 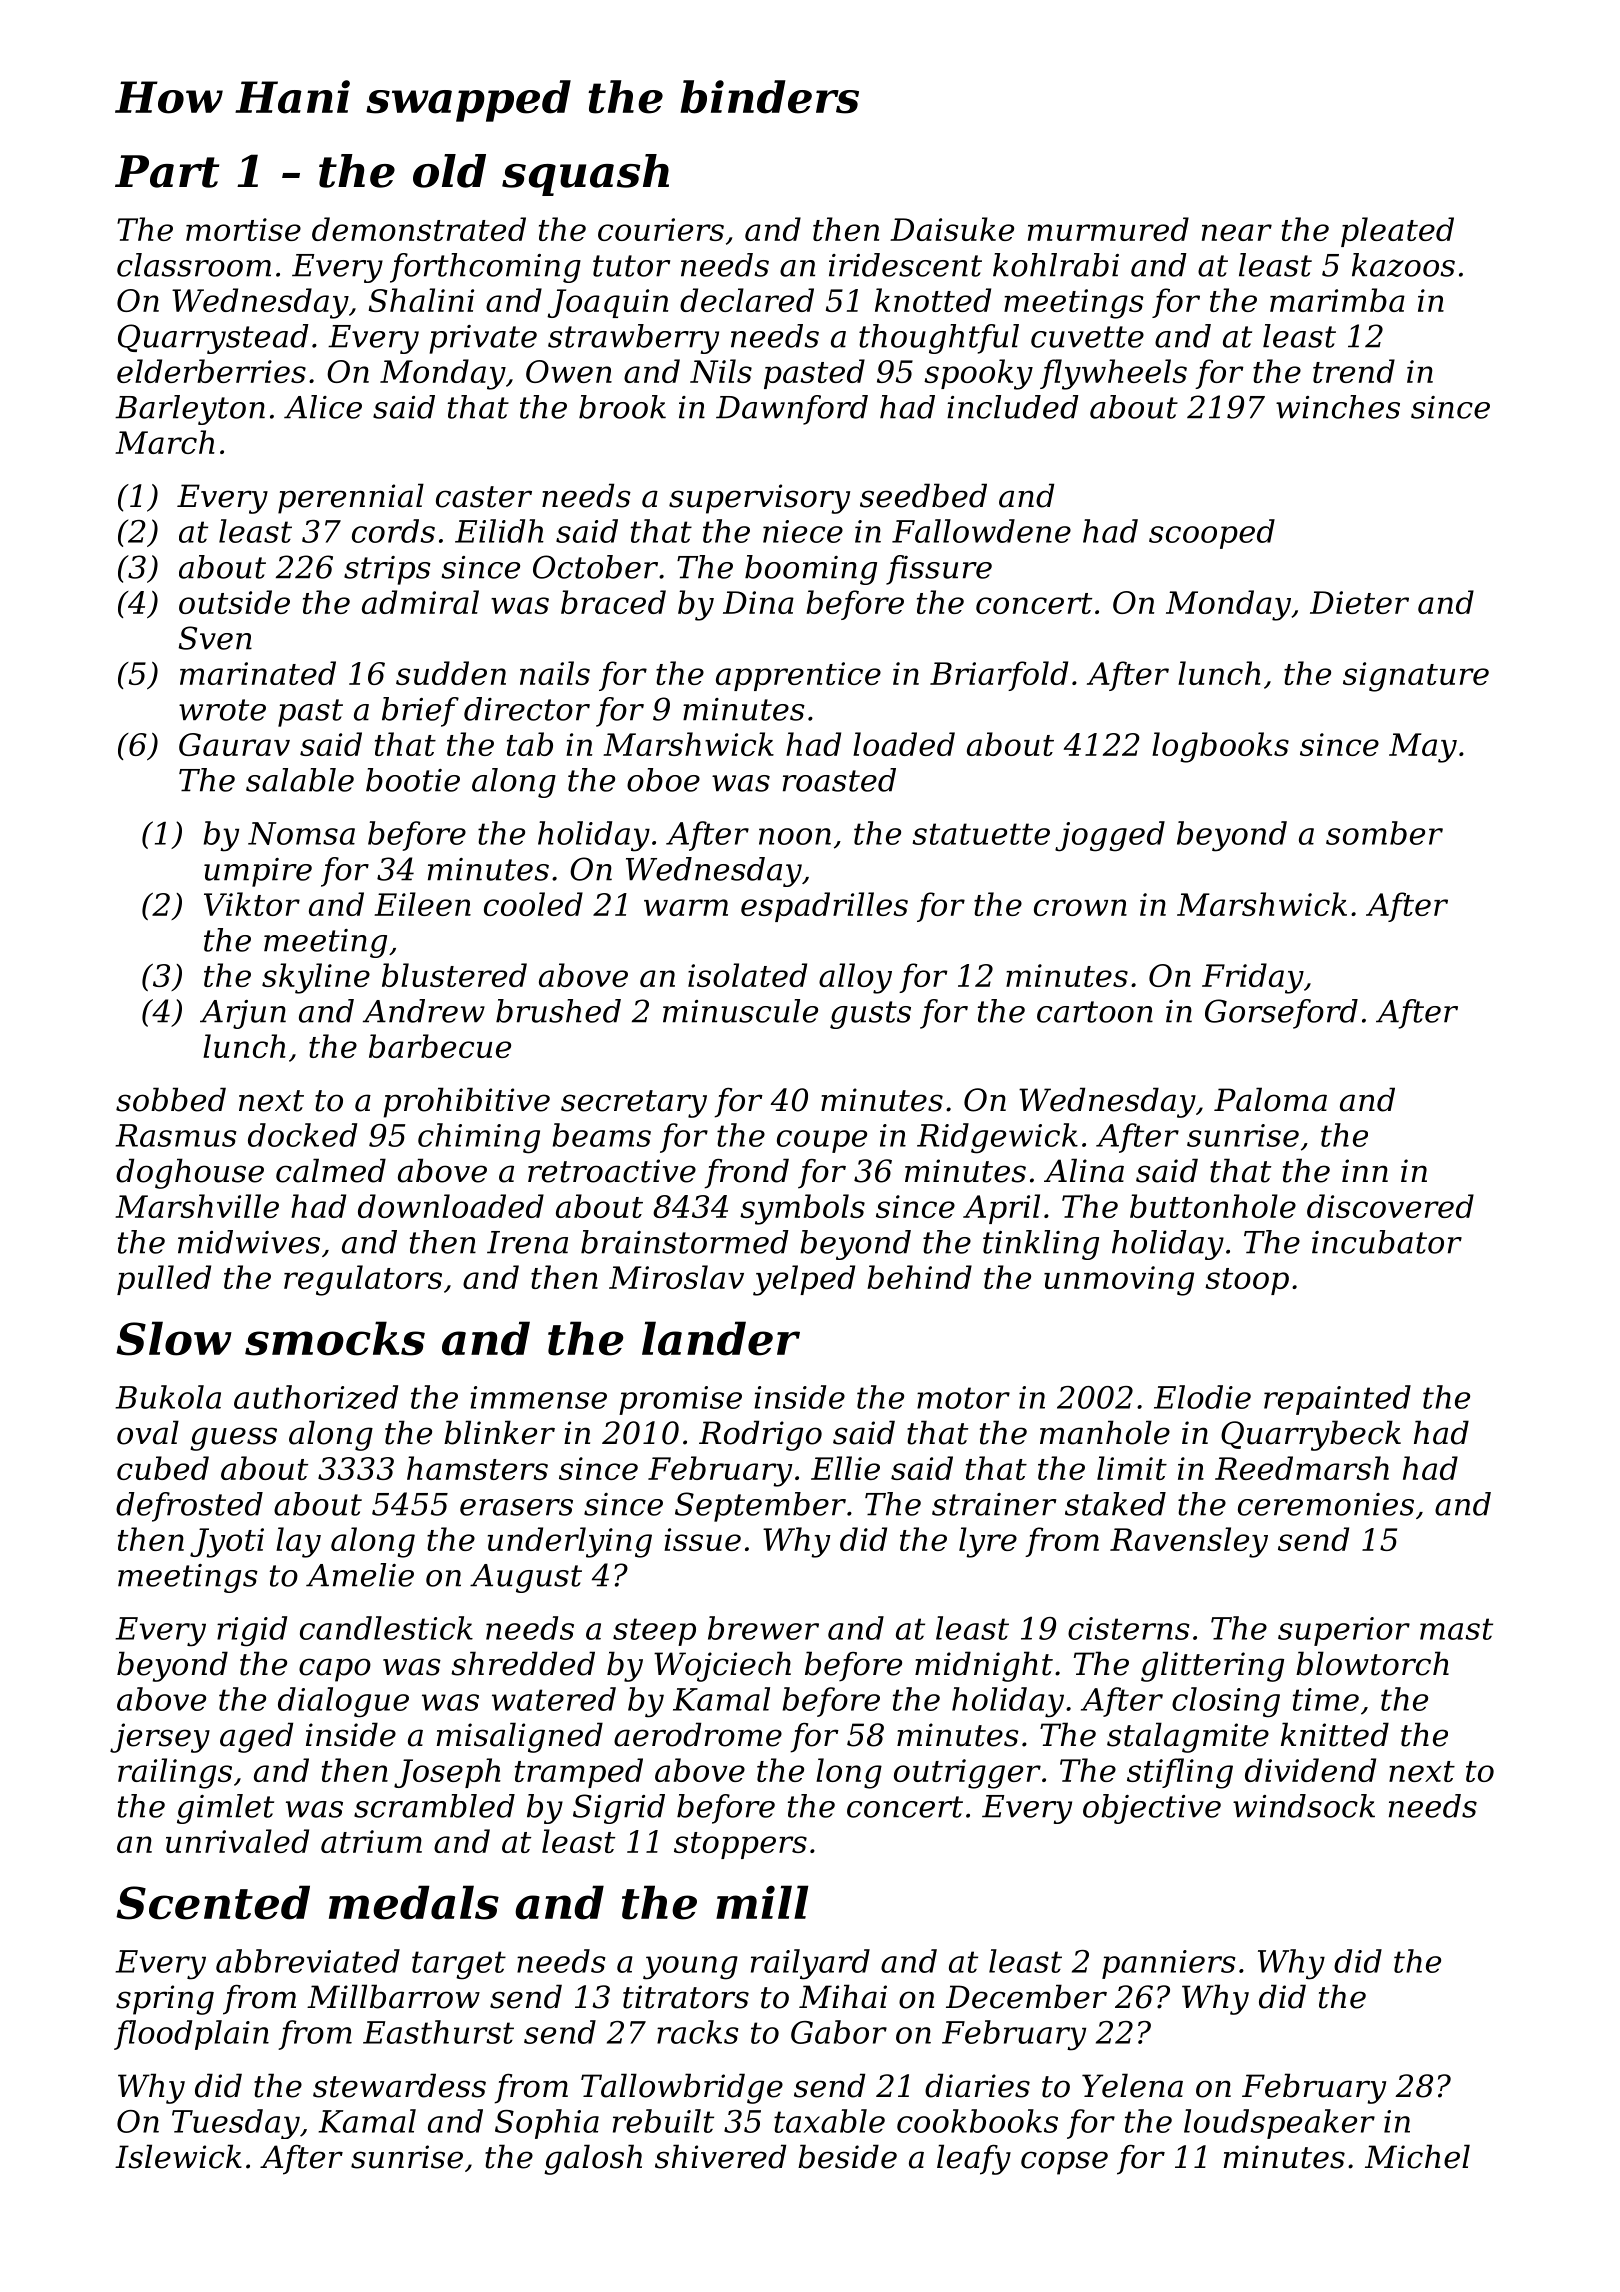 I want to click on Rasmus, so click(x=175, y=1135).
